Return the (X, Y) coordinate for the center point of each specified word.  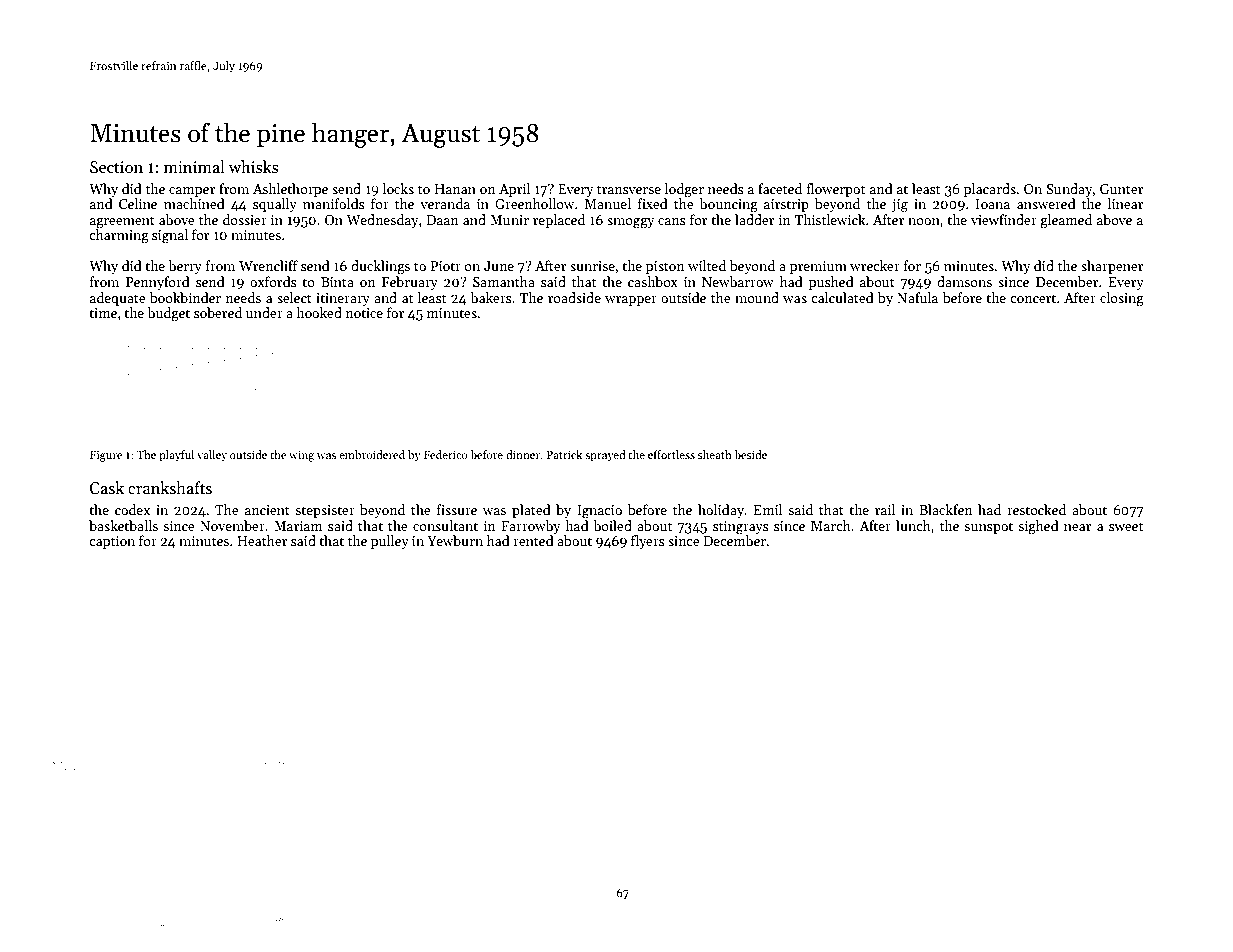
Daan (443, 220)
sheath (715, 454)
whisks (254, 167)
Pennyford (158, 283)
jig (900, 206)
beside (750, 454)
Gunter (1121, 189)
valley (212, 456)
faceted (780, 188)
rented (533, 540)
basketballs (123, 525)
